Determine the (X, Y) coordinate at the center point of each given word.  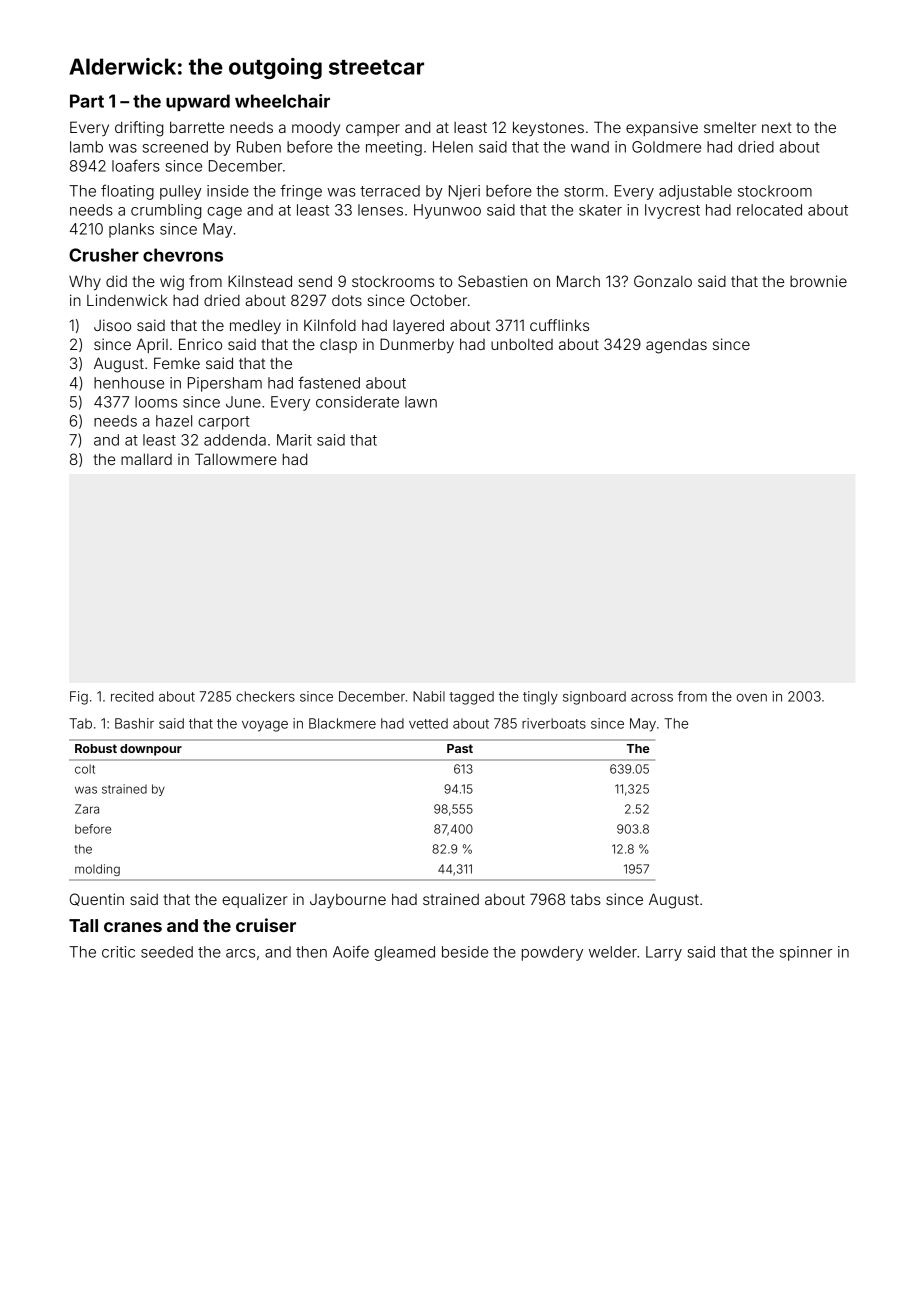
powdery (552, 953)
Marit (294, 440)
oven (752, 698)
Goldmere (666, 147)
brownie (818, 281)
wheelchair (282, 101)
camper (373, 130)
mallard (146, 459)
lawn (421, 402)
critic (118, 952)
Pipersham (225, 384)
